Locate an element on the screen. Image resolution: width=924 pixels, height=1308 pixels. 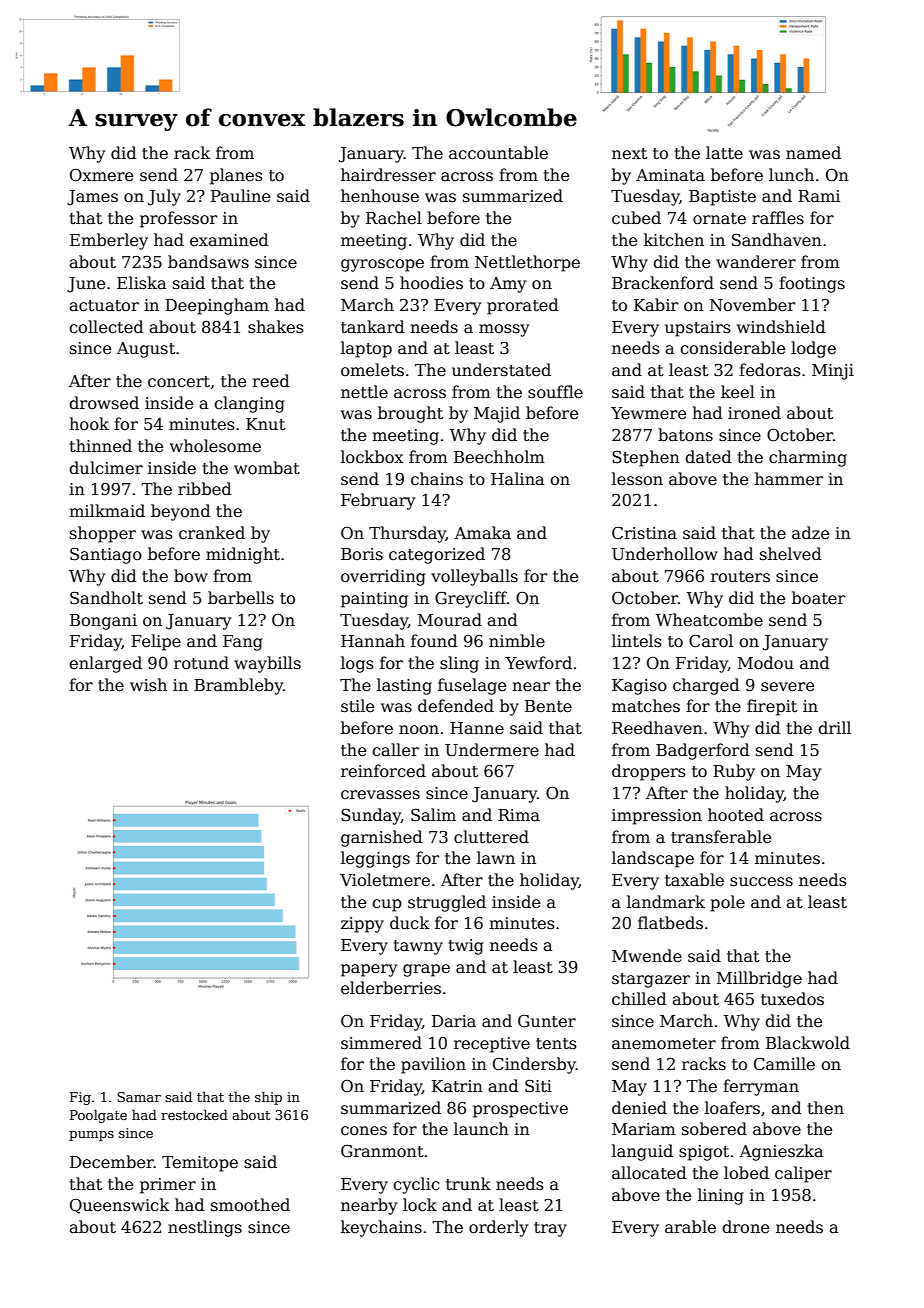
hairdresser is located at coordinates (388, 175).
